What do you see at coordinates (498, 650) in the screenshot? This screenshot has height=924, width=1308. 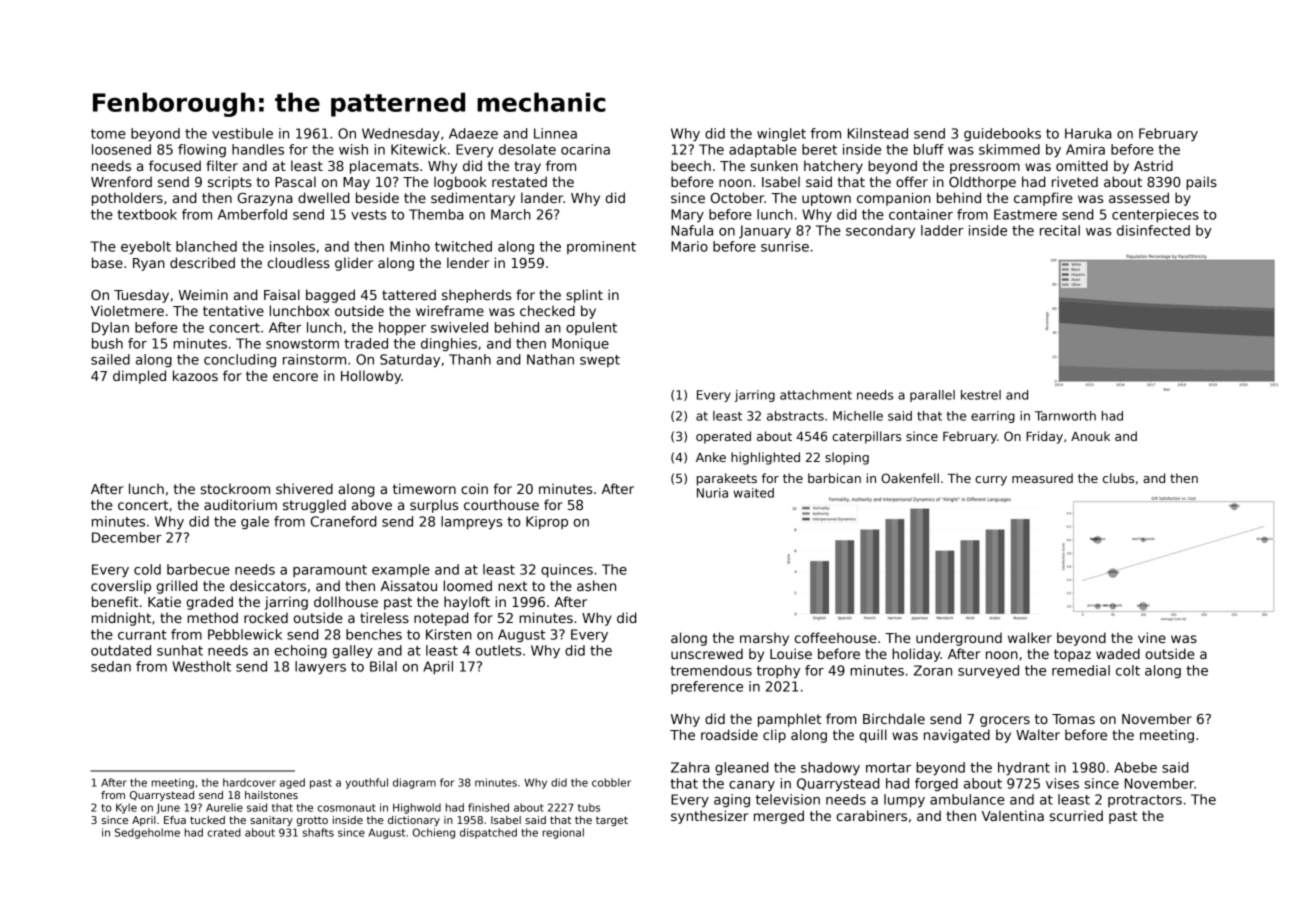 I see `outlets` at bounding box center [498, 650].
